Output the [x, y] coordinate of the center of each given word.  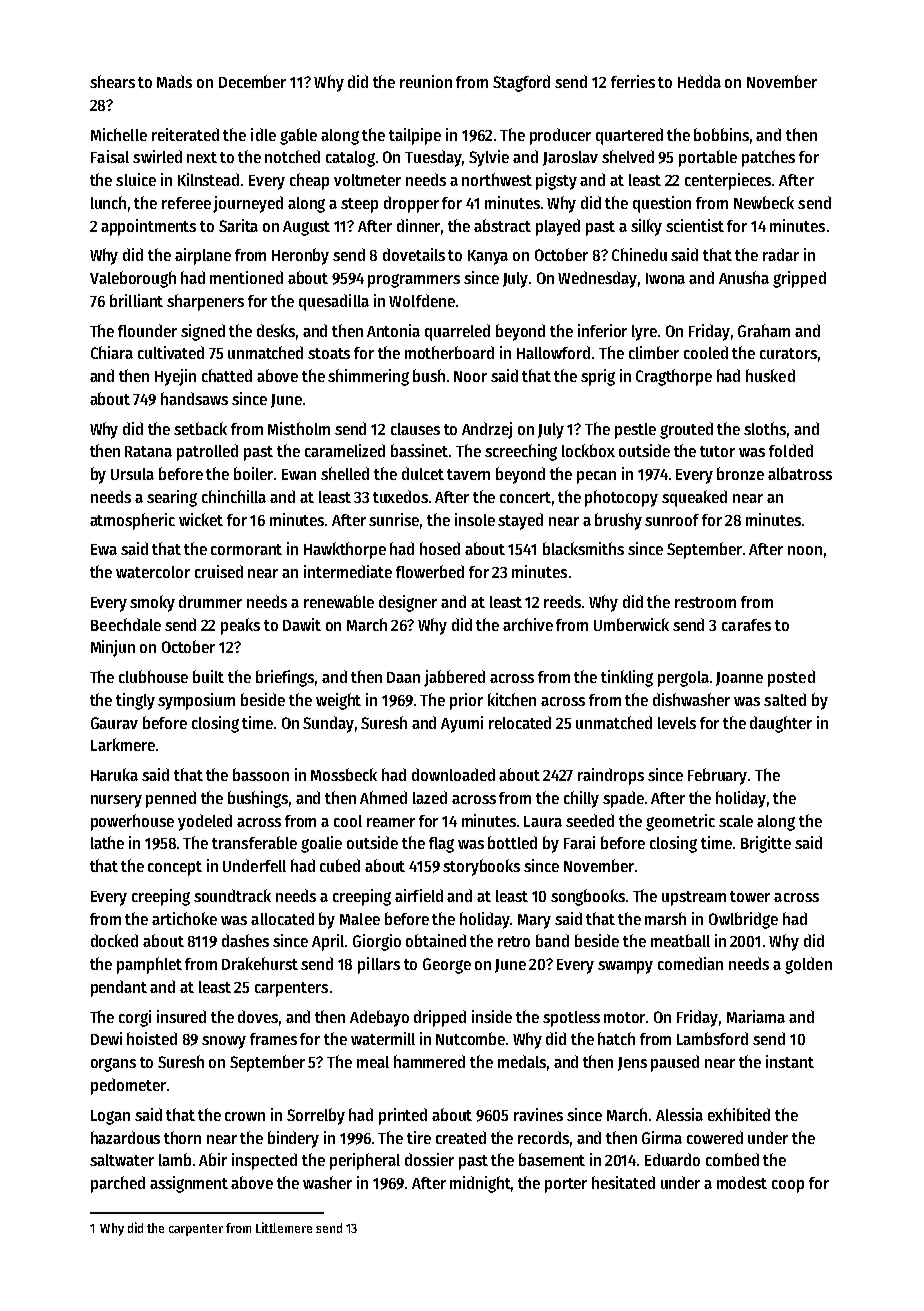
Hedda [699, 81]
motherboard [449, 352]
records [543, 1137]
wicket [201, 519]
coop [788, 1186]
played [558, 227]
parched [118, 1184]
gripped [799, 279]
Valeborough [133, 279]
